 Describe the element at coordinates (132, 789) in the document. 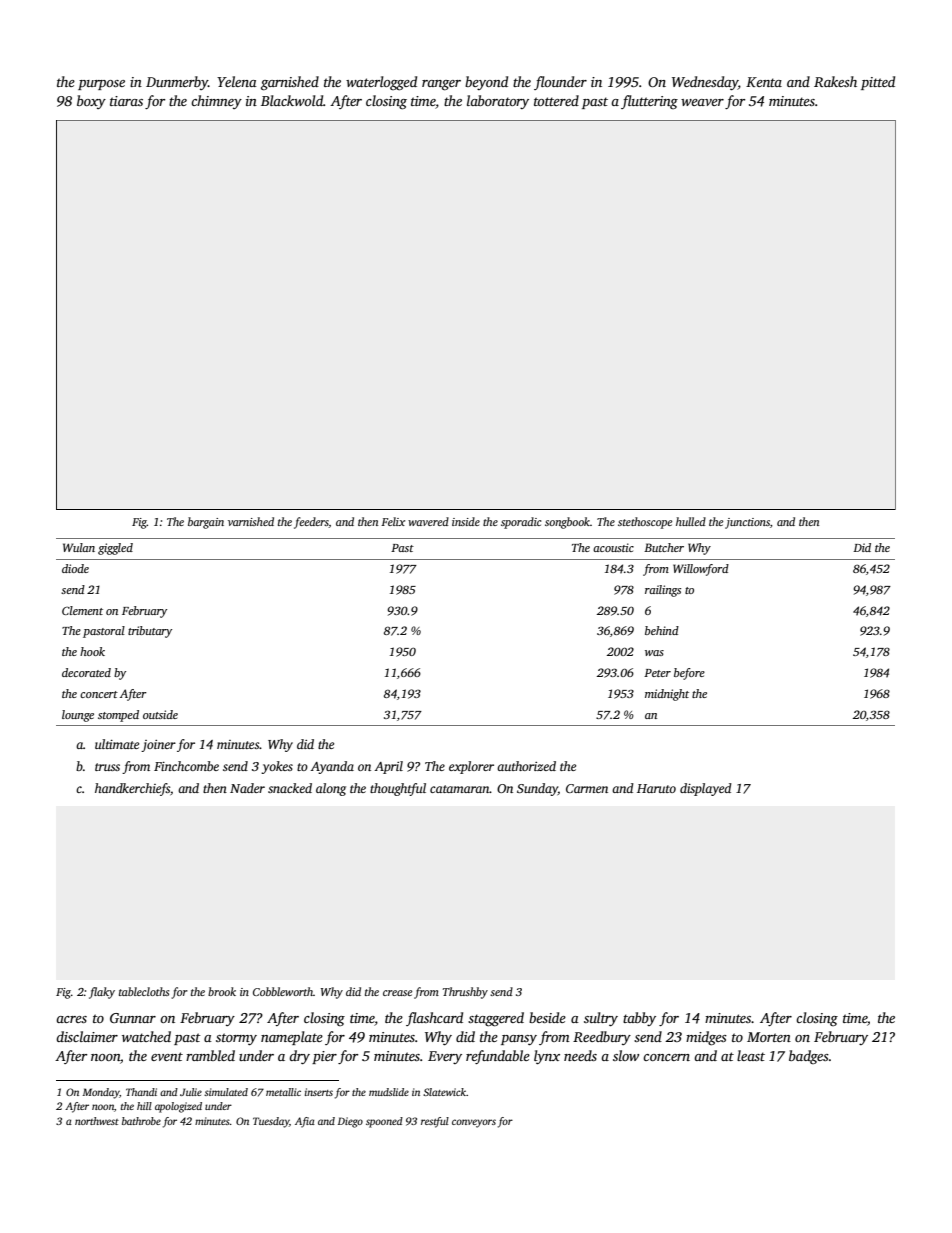

I see `handkerchiefs` at that location.
